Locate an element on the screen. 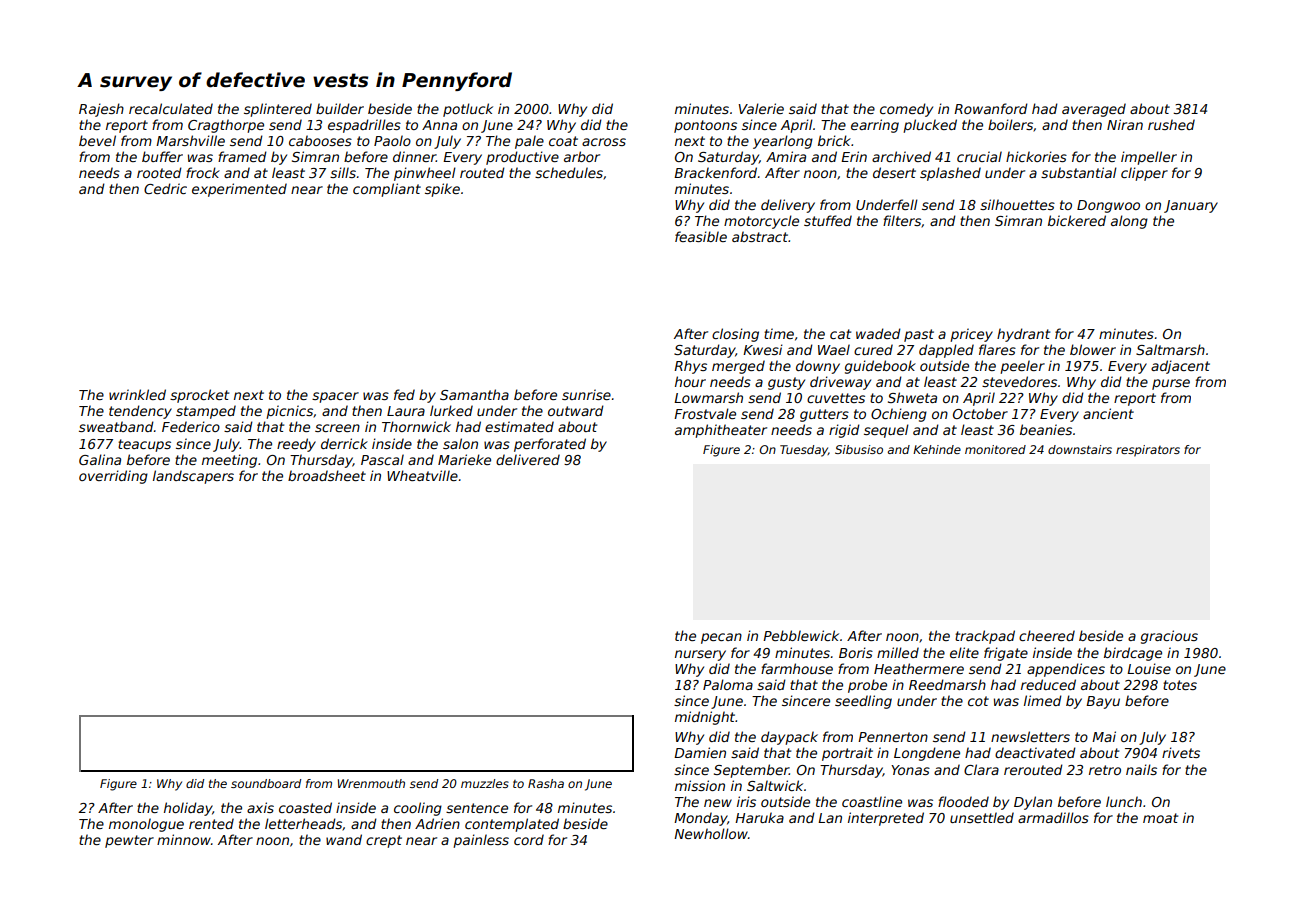 The image size is (1308, 924). nursery is located at coordinates (700, 655).
